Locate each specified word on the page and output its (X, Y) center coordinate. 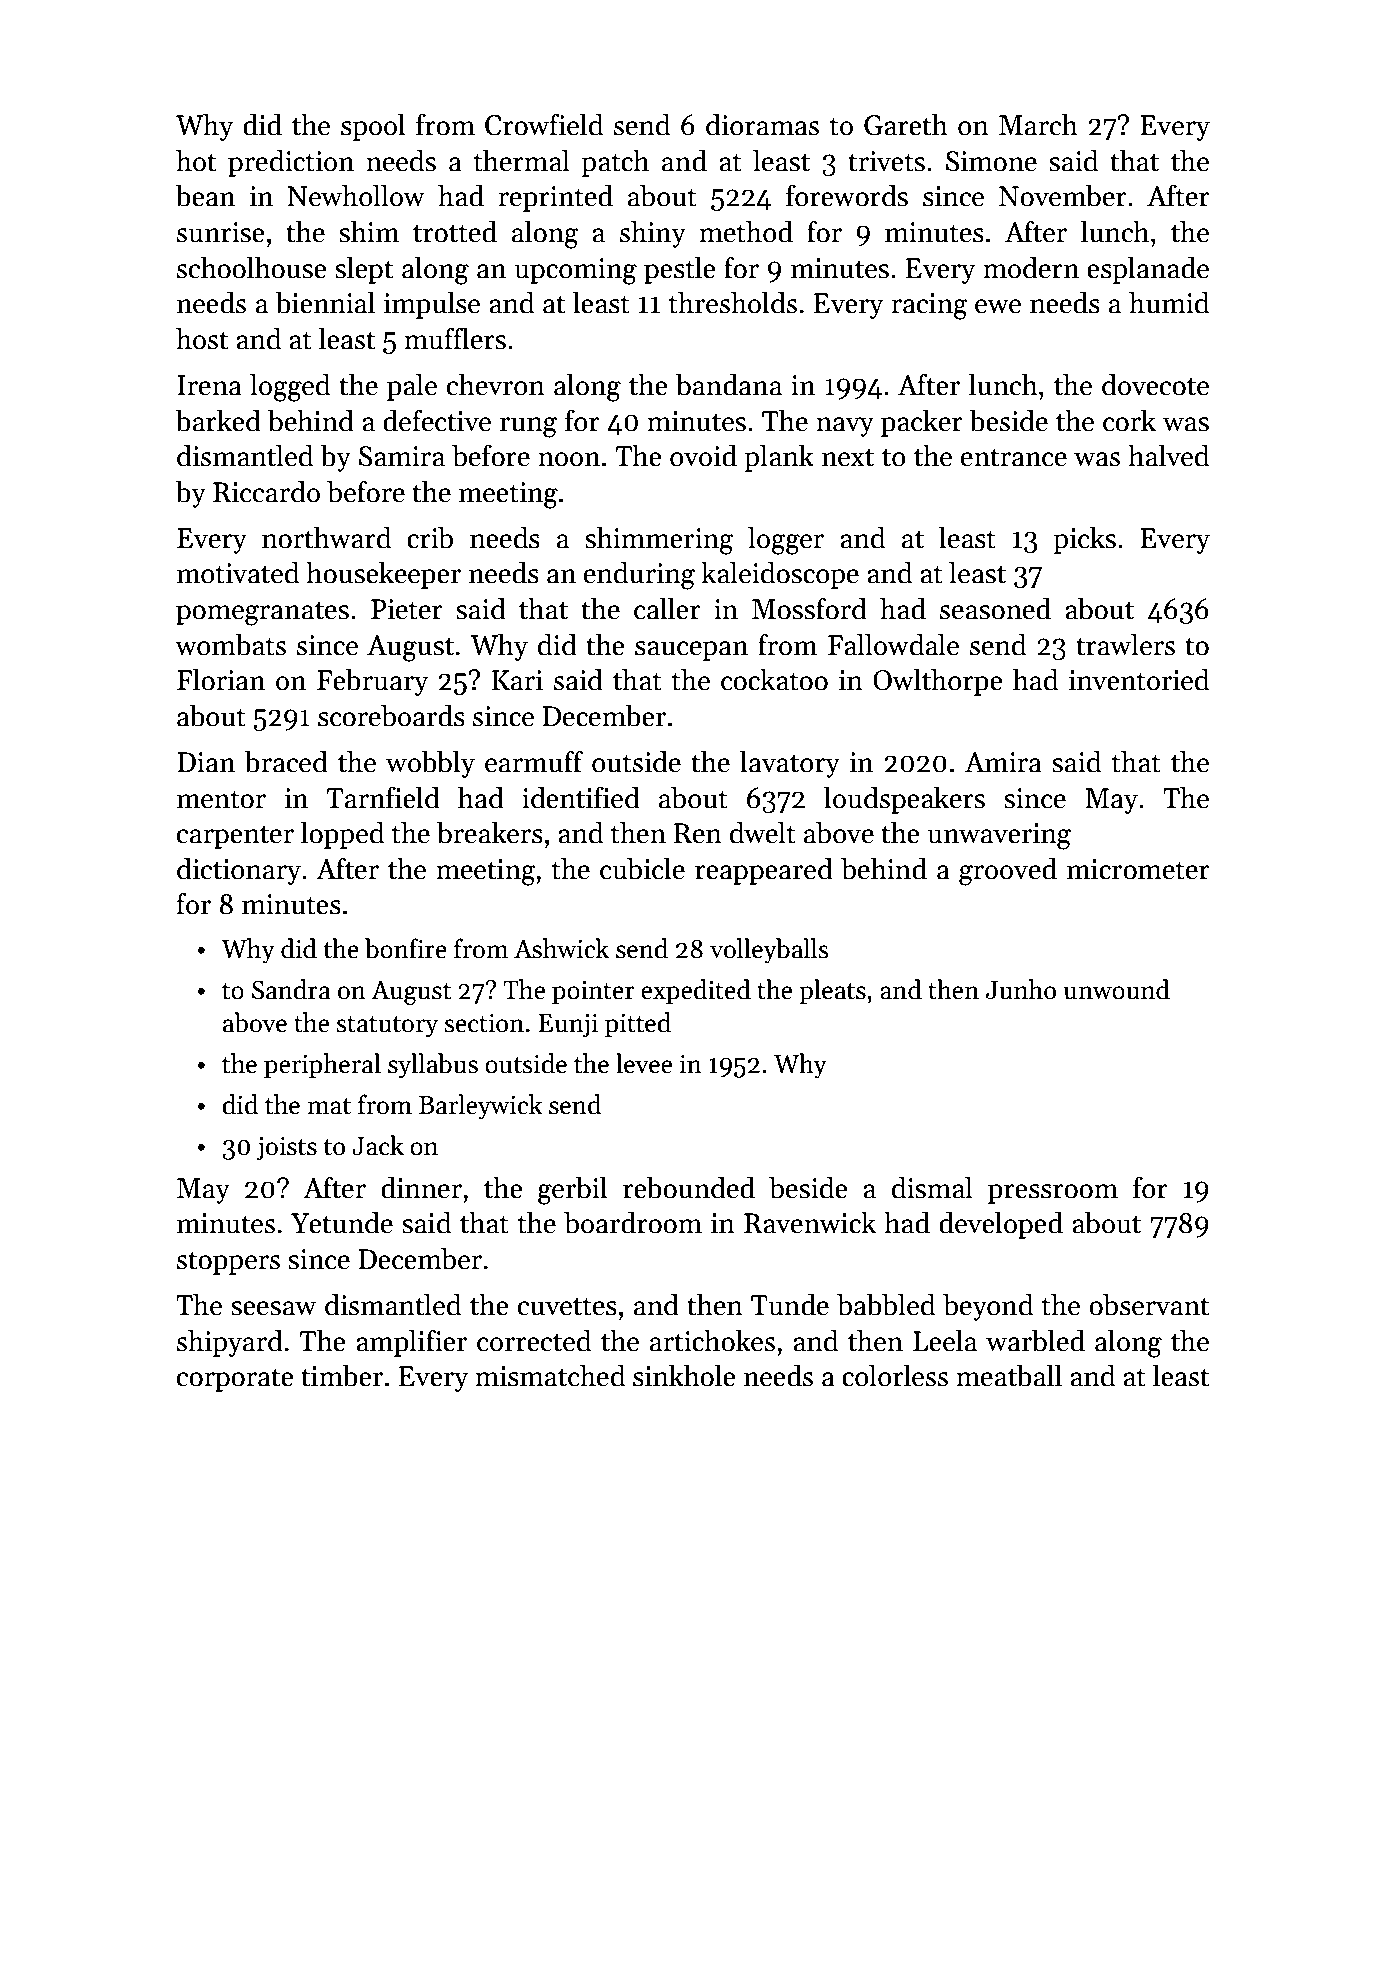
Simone (991, 161)
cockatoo (774, 679)
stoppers (228, 1263)
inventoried (1139, 679)
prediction (291, 163)
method (746, 231)
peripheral (322, 1065)
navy (845, 427)
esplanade (1148, 270)
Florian (221, 679)
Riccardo (266, 491)
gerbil (572, 1190)
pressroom (1053, 1194)
